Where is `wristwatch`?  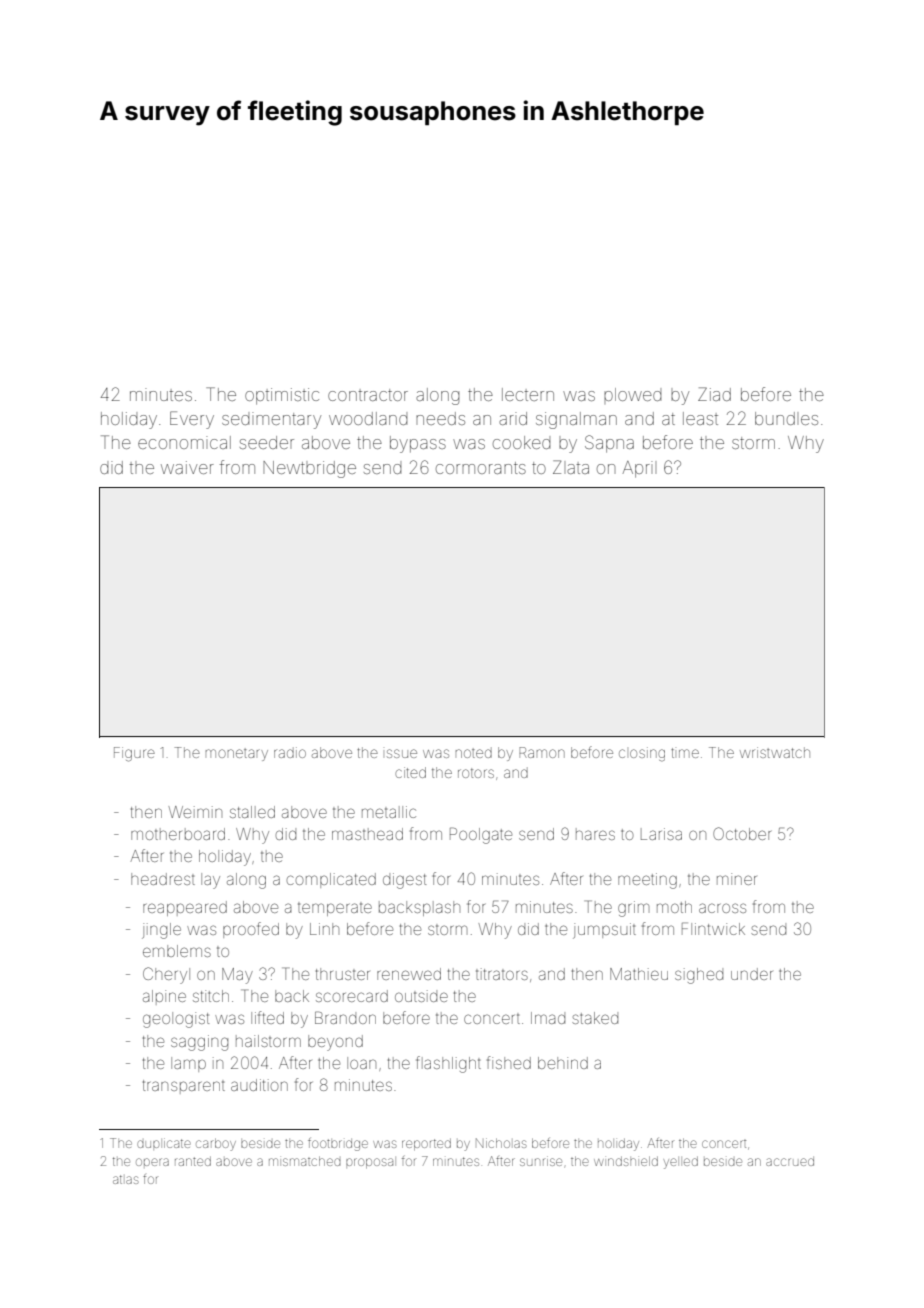 wristwatch is located at coordinates (775, 752).
